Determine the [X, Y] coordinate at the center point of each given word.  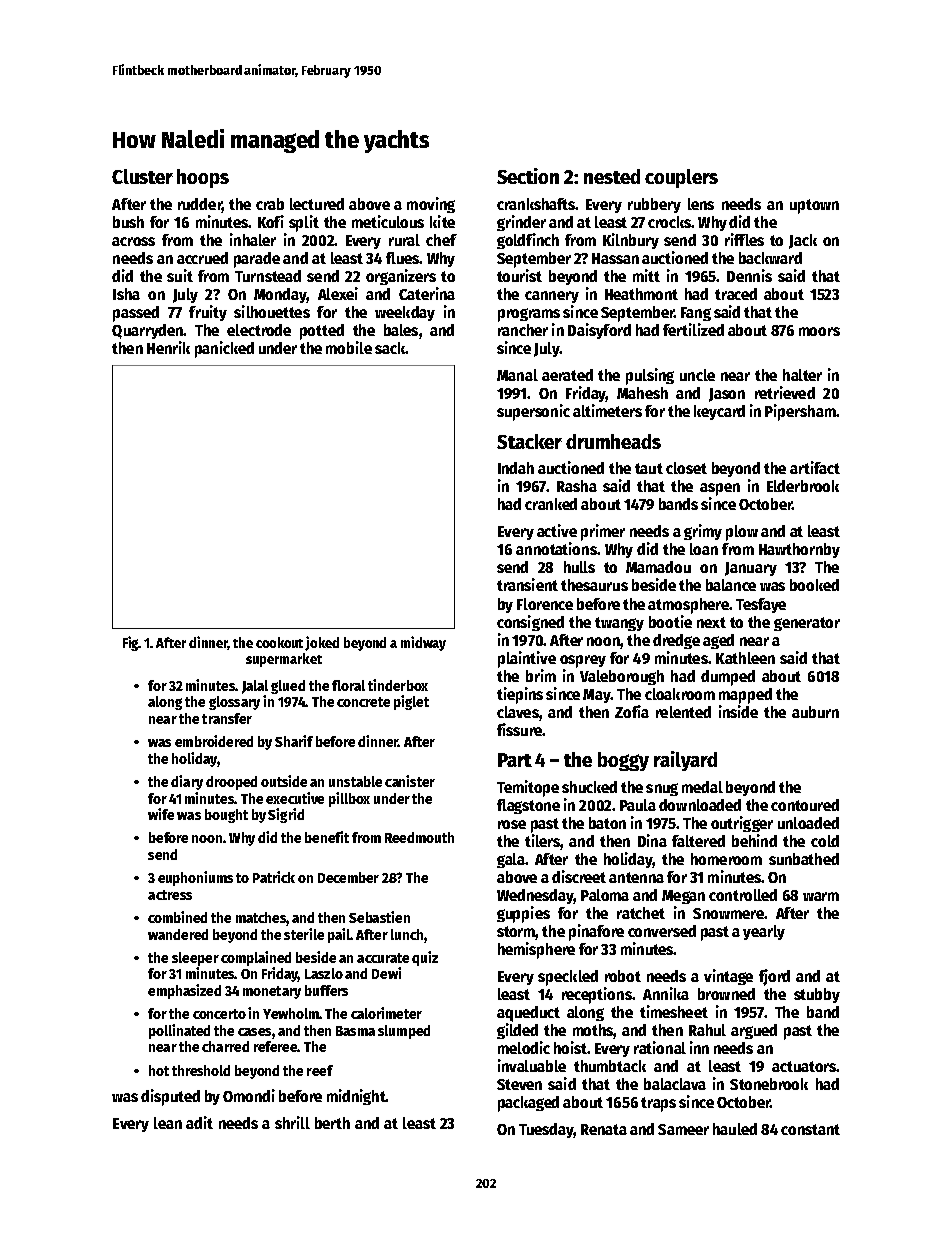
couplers [681, 178]
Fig [131, 643]
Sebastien [379, 917]
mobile [349, 347]
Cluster [142, 176]
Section [528, 176]
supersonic [533, 412]
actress [170, 895]
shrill [292, 1122]
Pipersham [800, 412]
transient [527, 584]
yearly [764, 932]
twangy [619, 624]
